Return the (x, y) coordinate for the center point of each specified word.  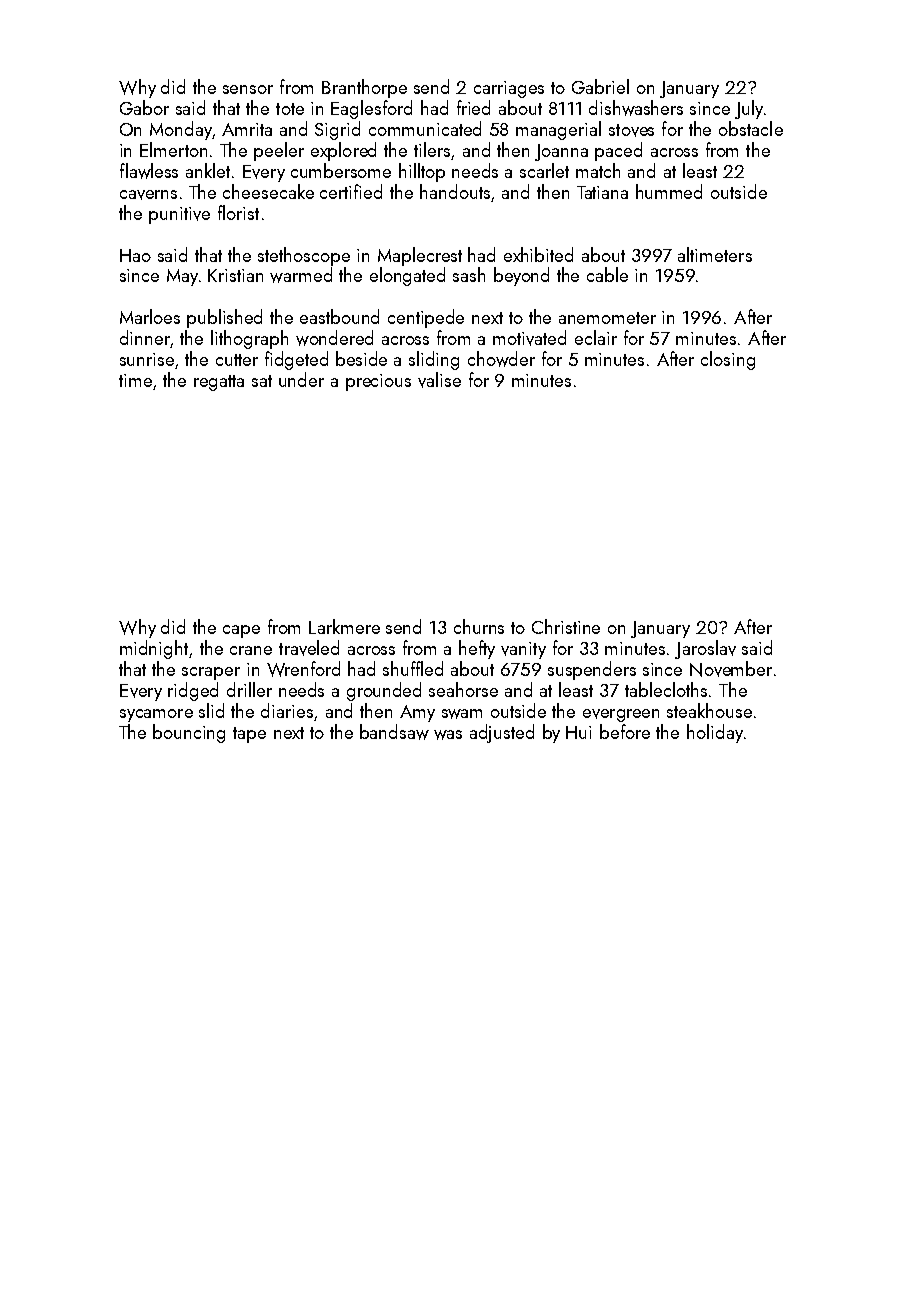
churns (479, 626)
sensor (248, 89)
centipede (426, 318)
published (224, 318)
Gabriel (600, 86)
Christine (566, 626)
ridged (193, 691)
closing (728, 360)
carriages (509, 89)
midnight (155, 649)
